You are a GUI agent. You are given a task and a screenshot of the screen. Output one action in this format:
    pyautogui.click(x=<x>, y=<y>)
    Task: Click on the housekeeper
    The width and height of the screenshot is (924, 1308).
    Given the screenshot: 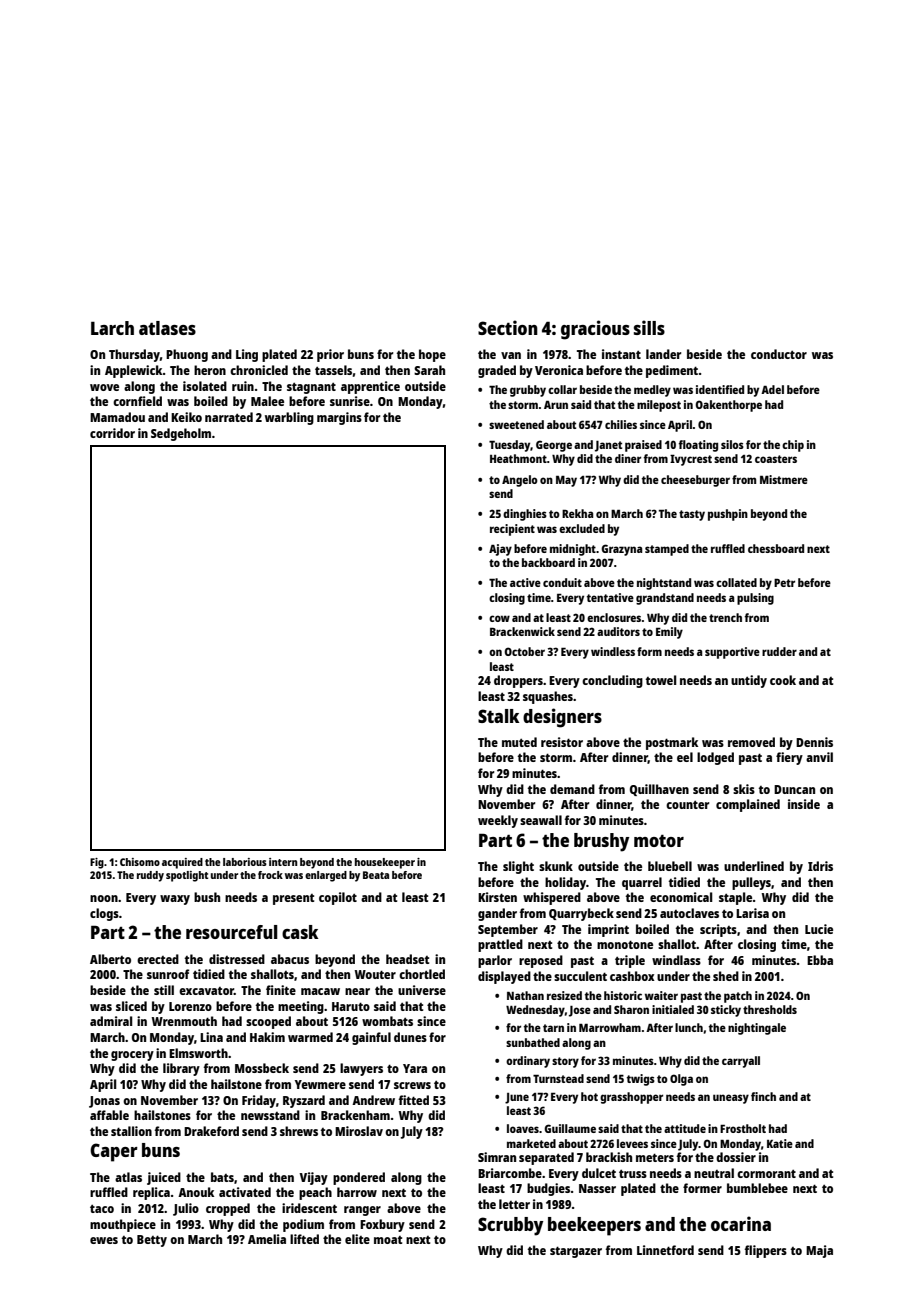 What is the action you would take?
    pyautogui.click(x=385, y=863)
